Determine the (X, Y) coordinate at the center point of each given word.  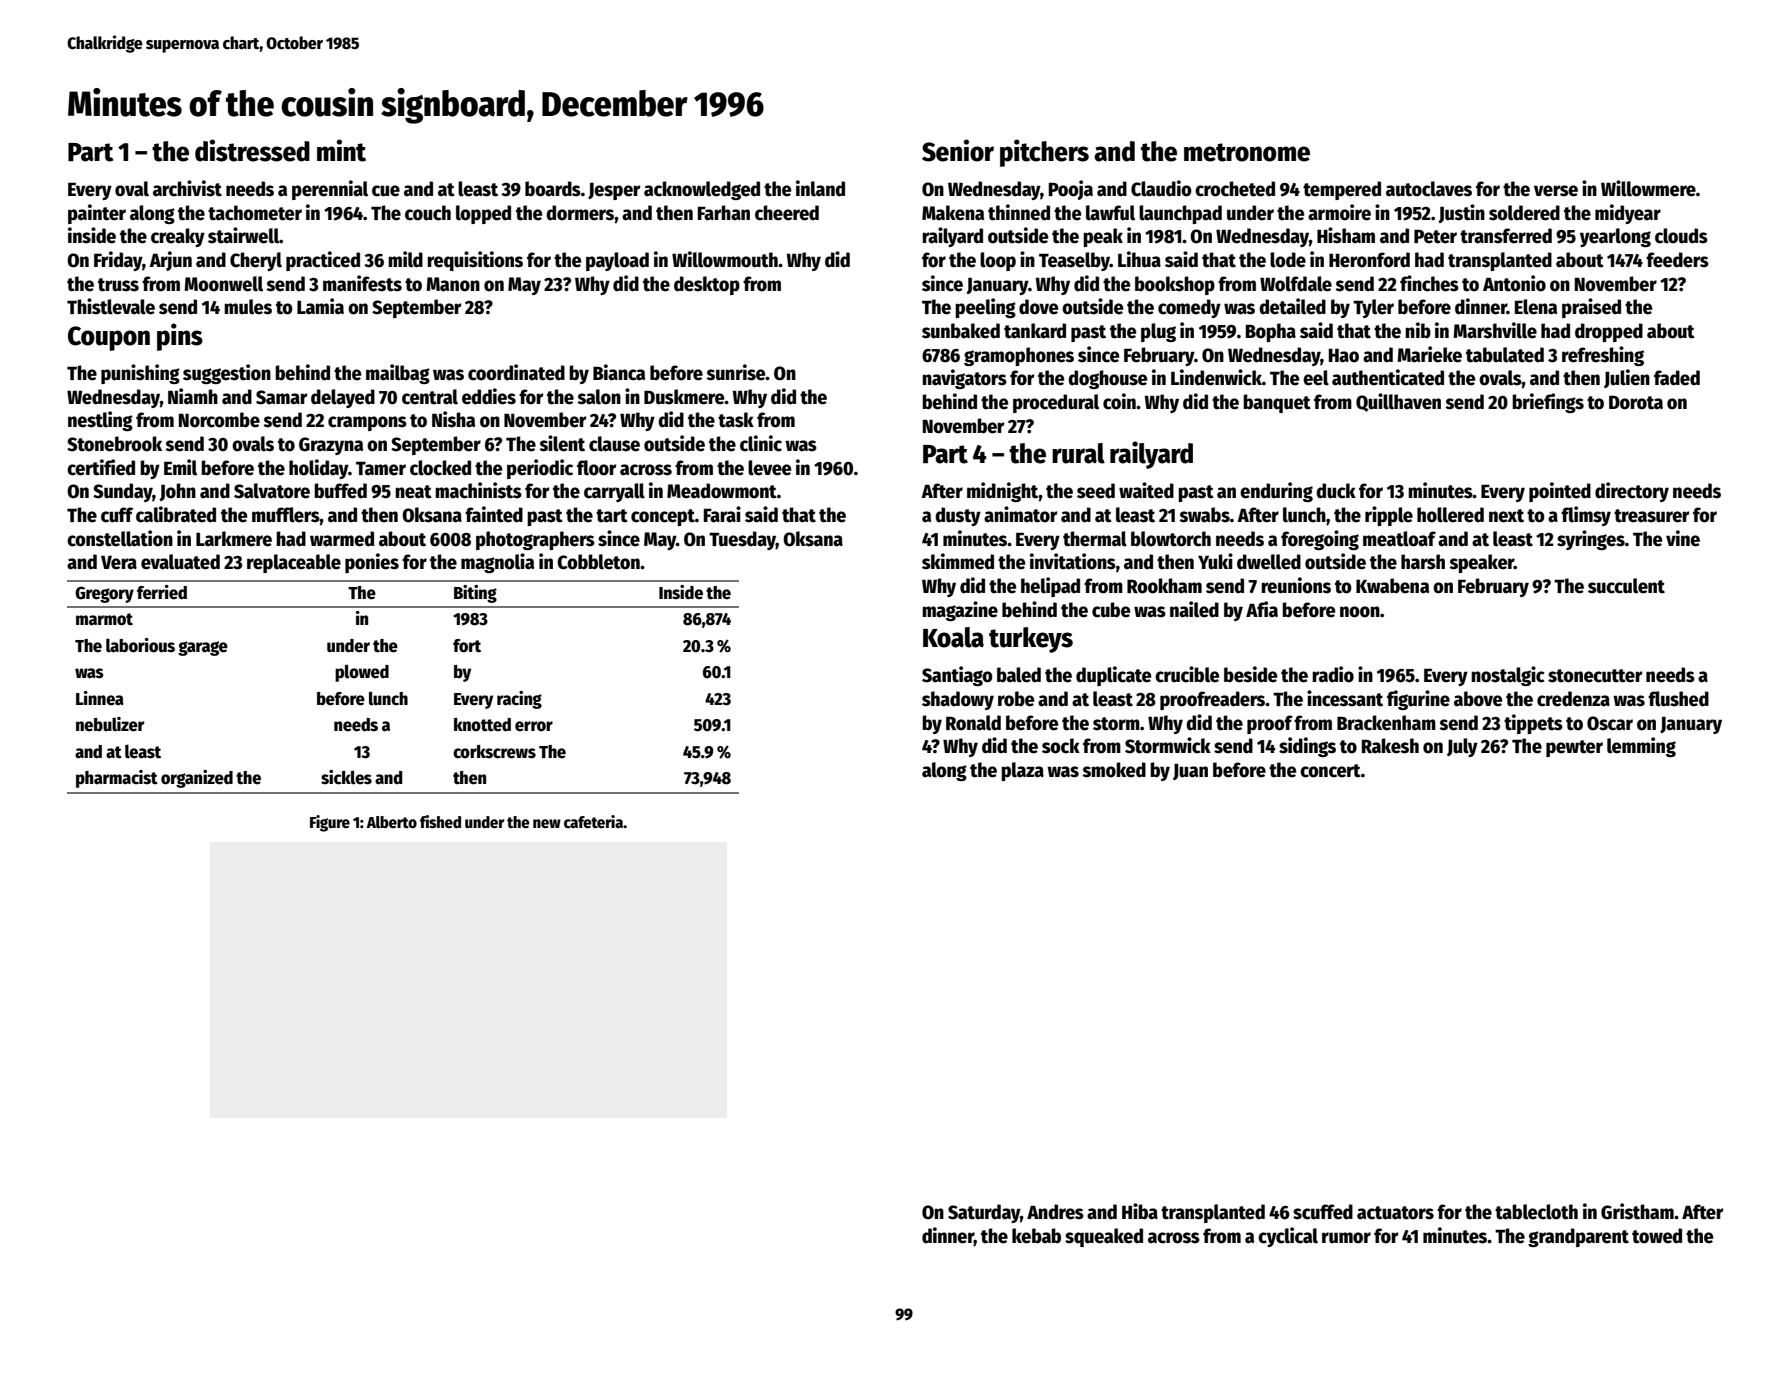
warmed (342, 539)
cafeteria (593, 822)
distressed (252, 150)
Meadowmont (722, 491)
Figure (330, 823)
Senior (958, 150)
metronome (1247, 152)
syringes (1591, 540)
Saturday (984, 1213)
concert (1330, 771)
